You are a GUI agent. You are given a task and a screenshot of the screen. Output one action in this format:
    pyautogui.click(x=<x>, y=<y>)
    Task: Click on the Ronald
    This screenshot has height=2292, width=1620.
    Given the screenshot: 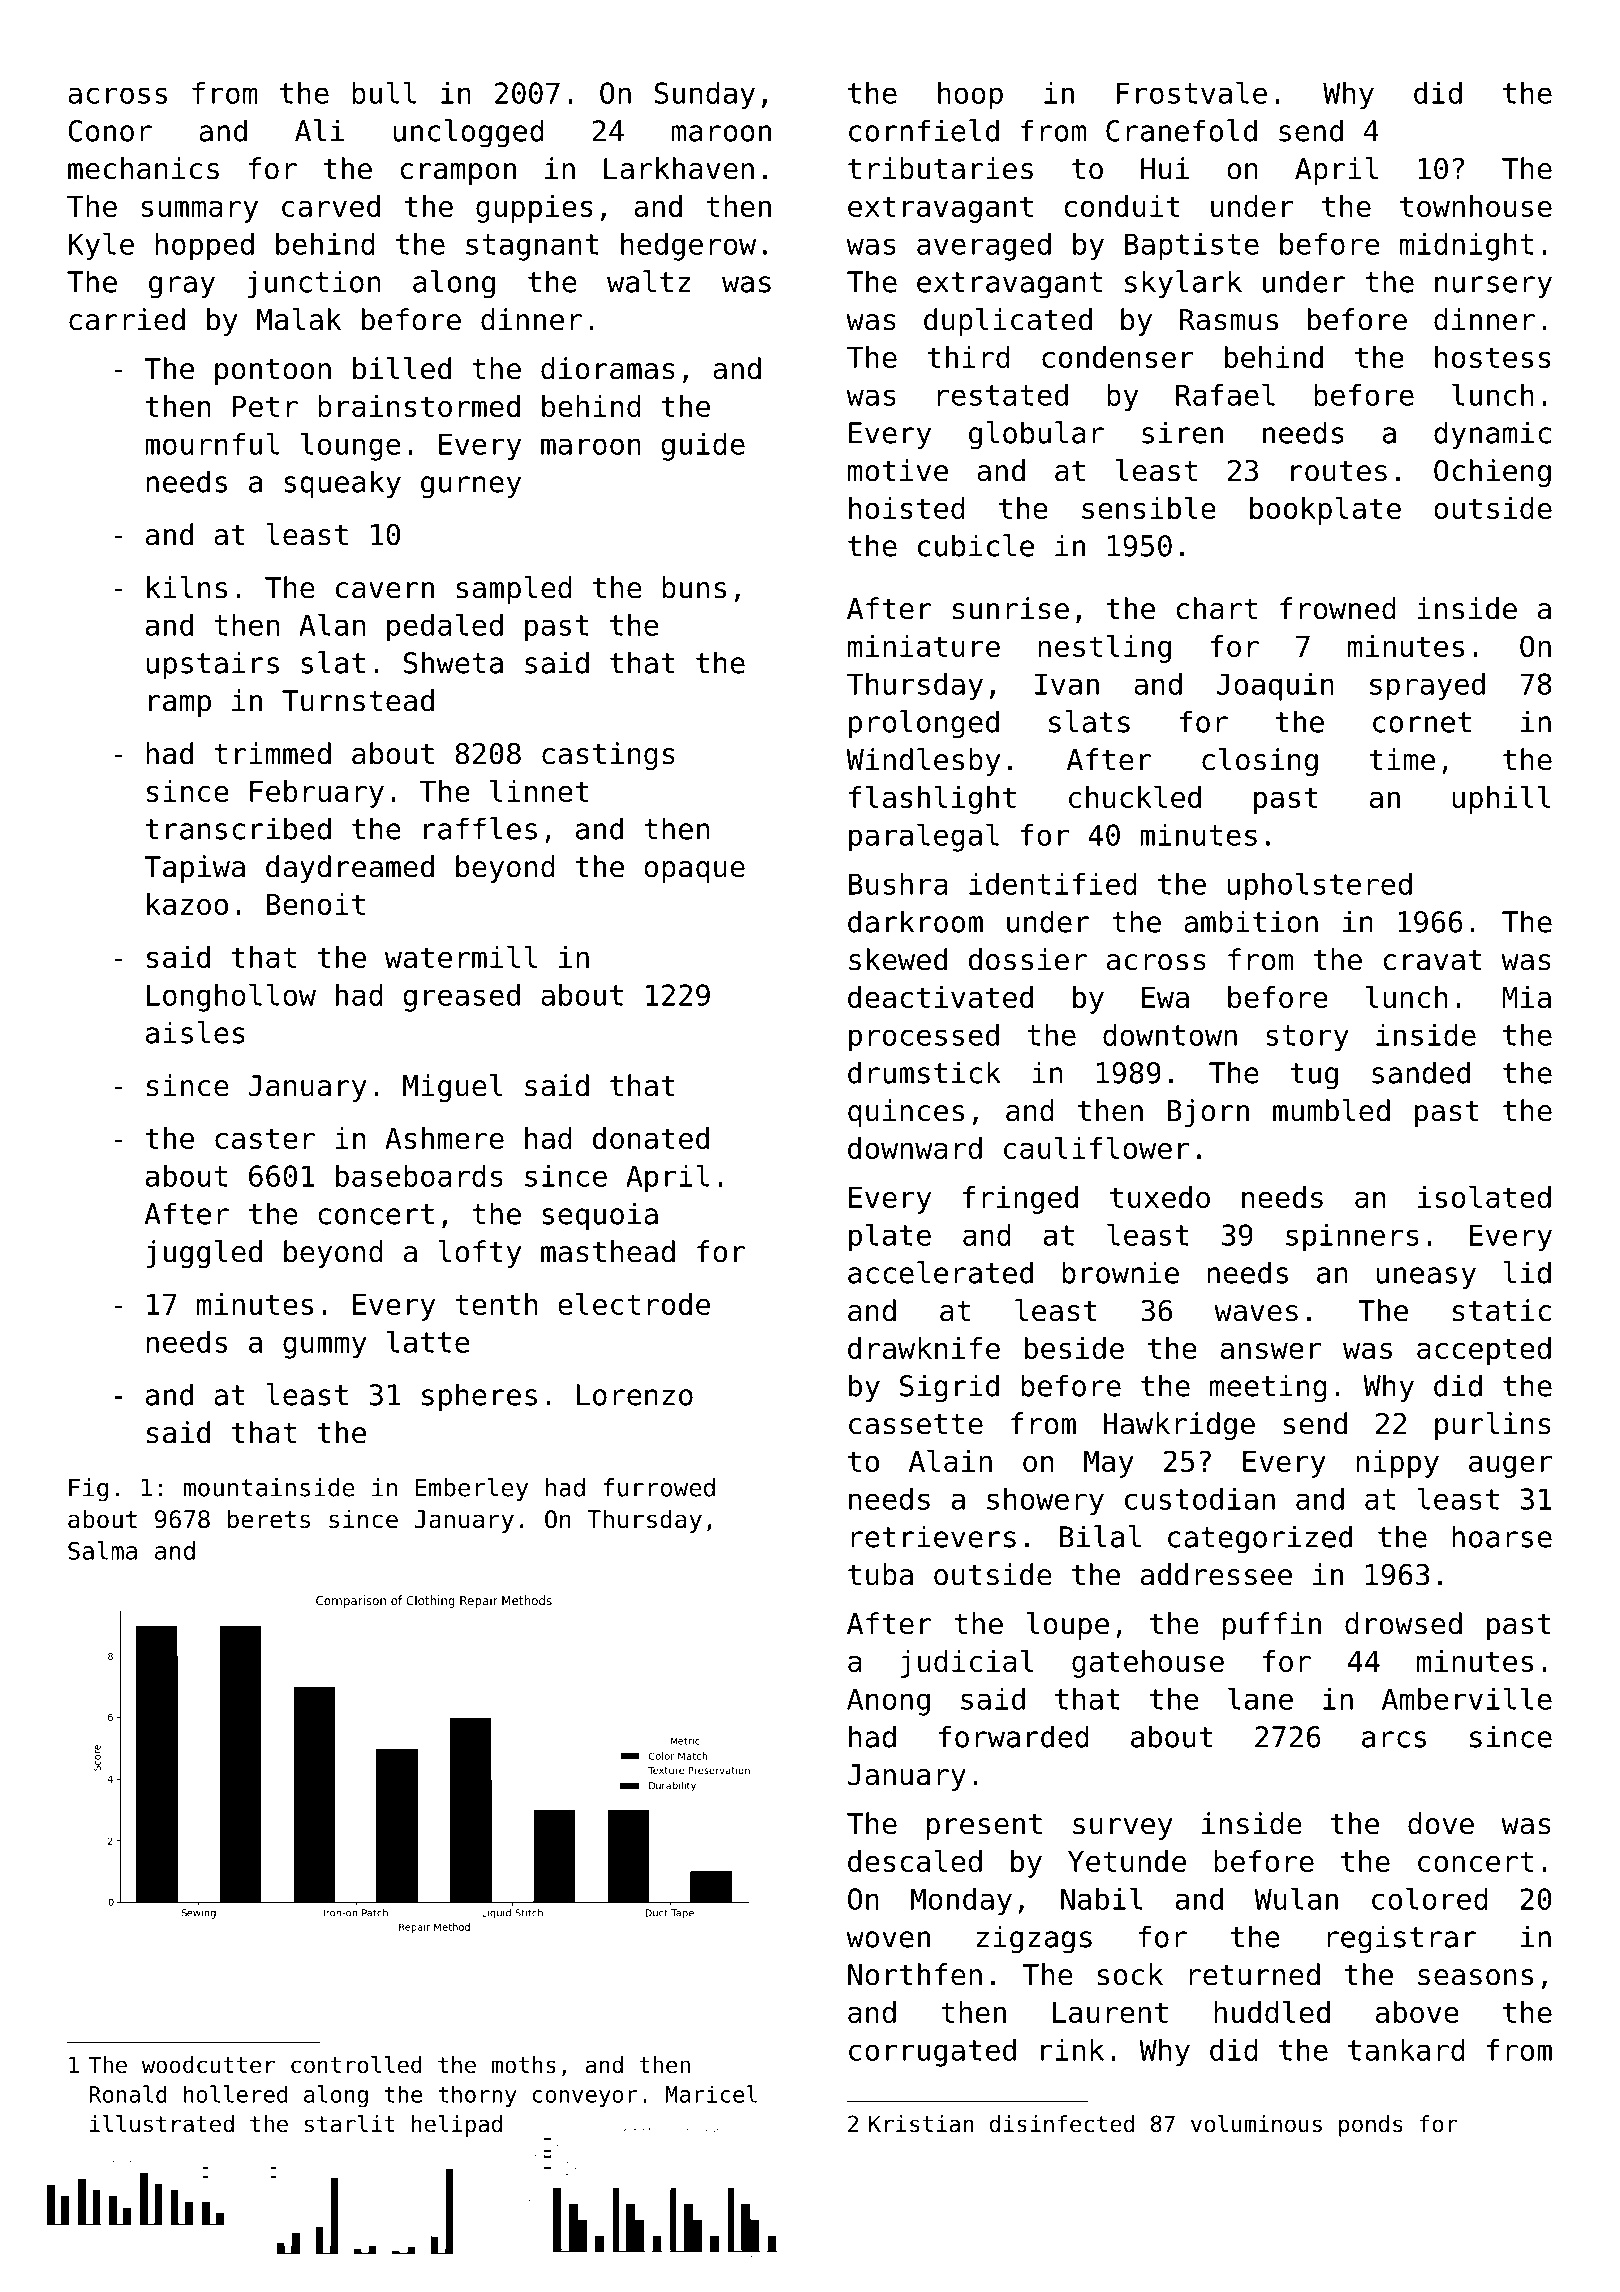 What is the action you would take?
    pyautogui.click(x=128, y=2094)
